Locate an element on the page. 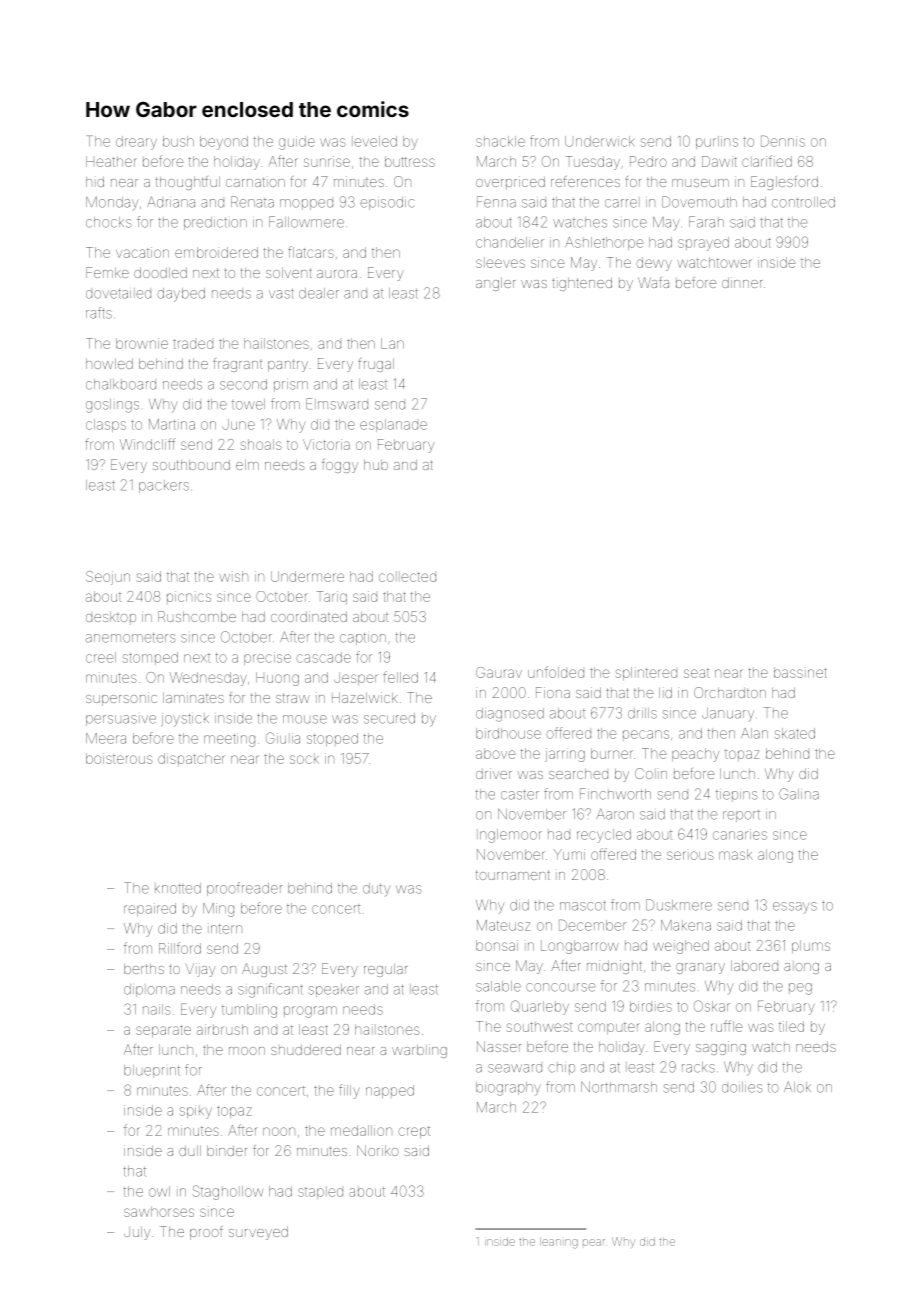 Image resolution: width=924 pixels, height=1308 pixels. vast is located at coordinates (281, 294).
